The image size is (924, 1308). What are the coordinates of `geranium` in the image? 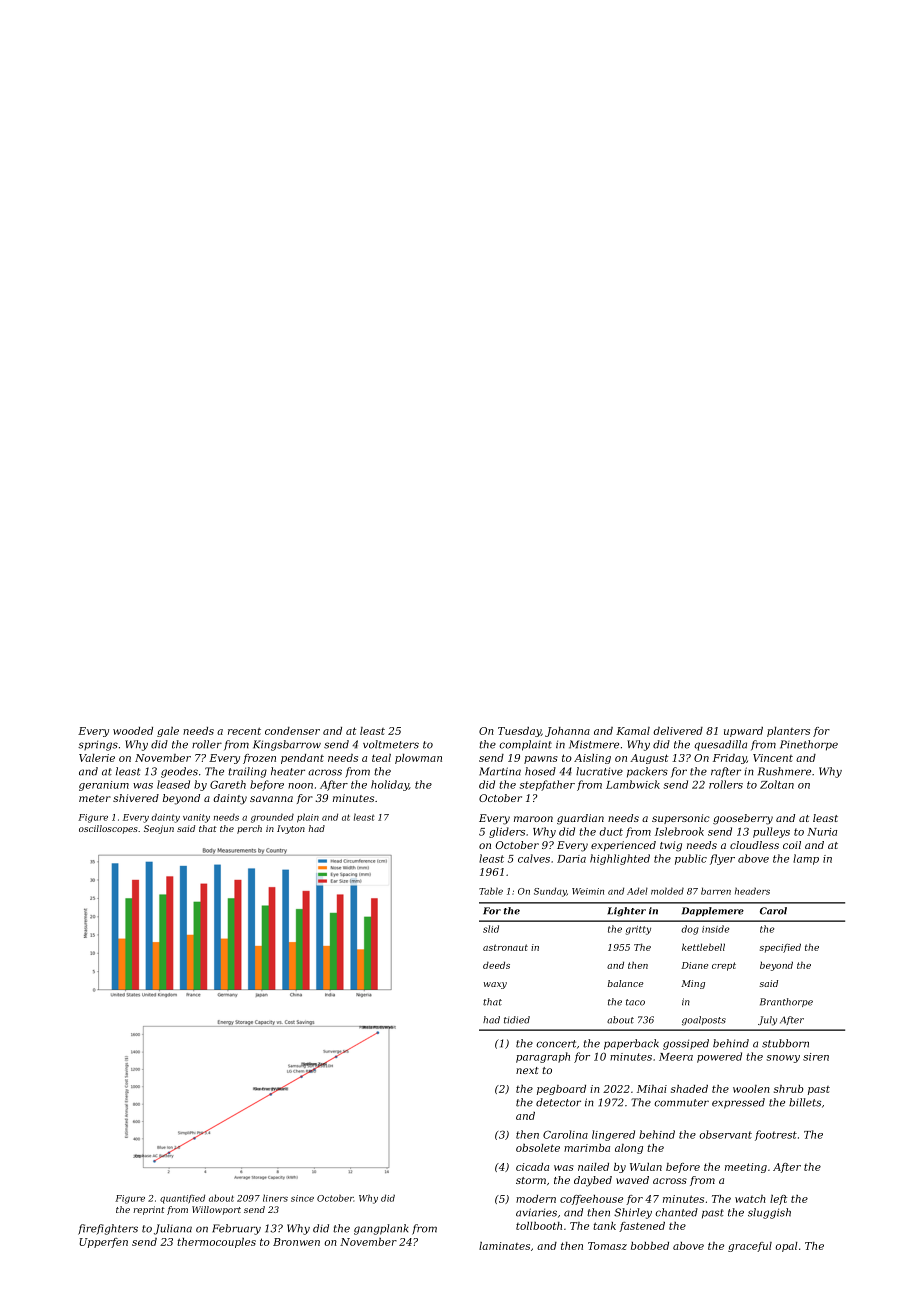 It's located at (104, 786).
